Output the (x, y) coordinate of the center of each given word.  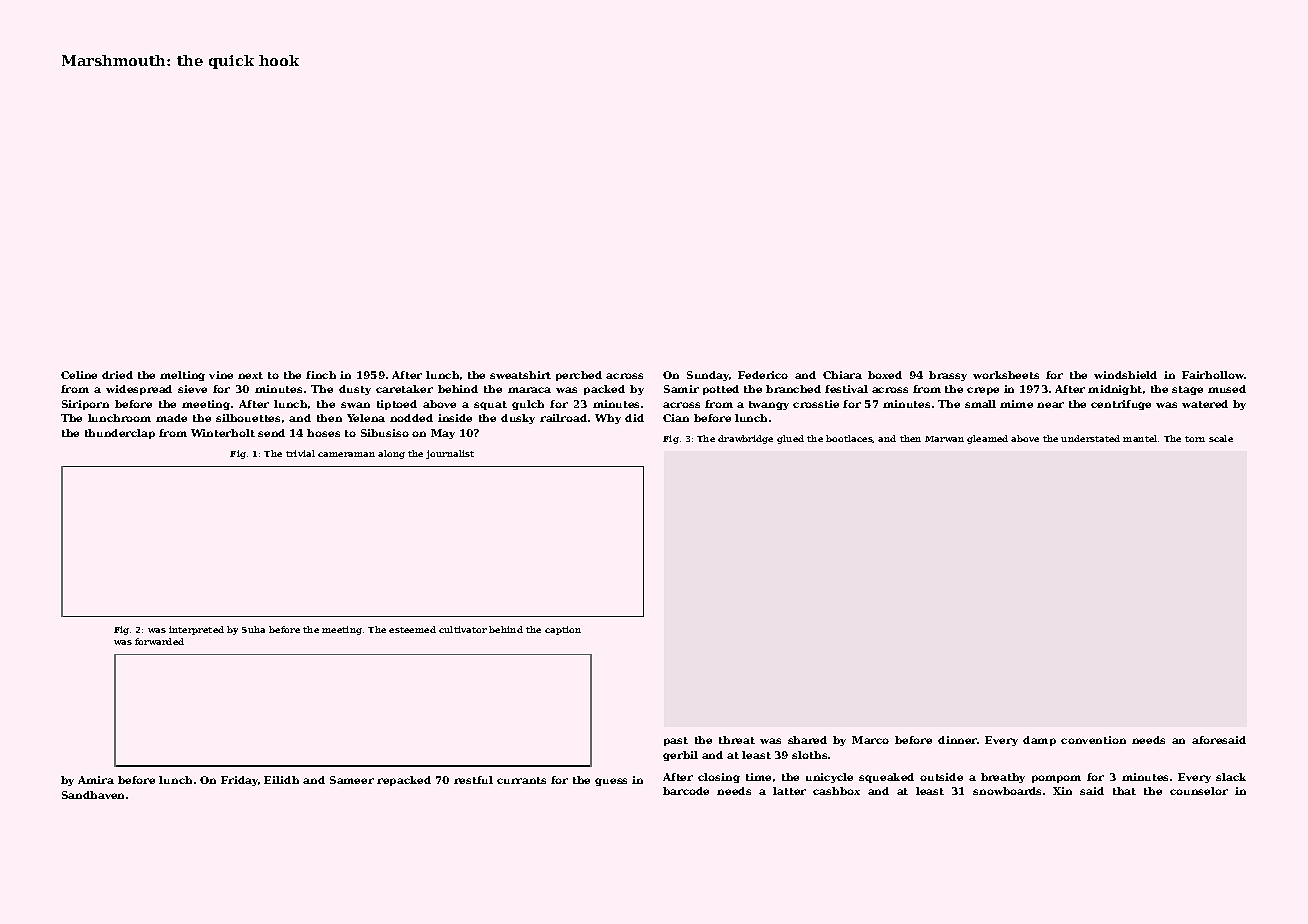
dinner (957, 740)
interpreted (196, 630)
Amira (96, 780)
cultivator (463, 629)
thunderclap (120, 434)
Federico (763, 375)
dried (117, 375)
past (676, 741)
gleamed (987, 439)
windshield (1125, 375)
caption (563, 630)
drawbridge (745, 439)
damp (1039, 741)
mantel (1140, 438)
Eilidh (281, 780)
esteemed (412, 629)
